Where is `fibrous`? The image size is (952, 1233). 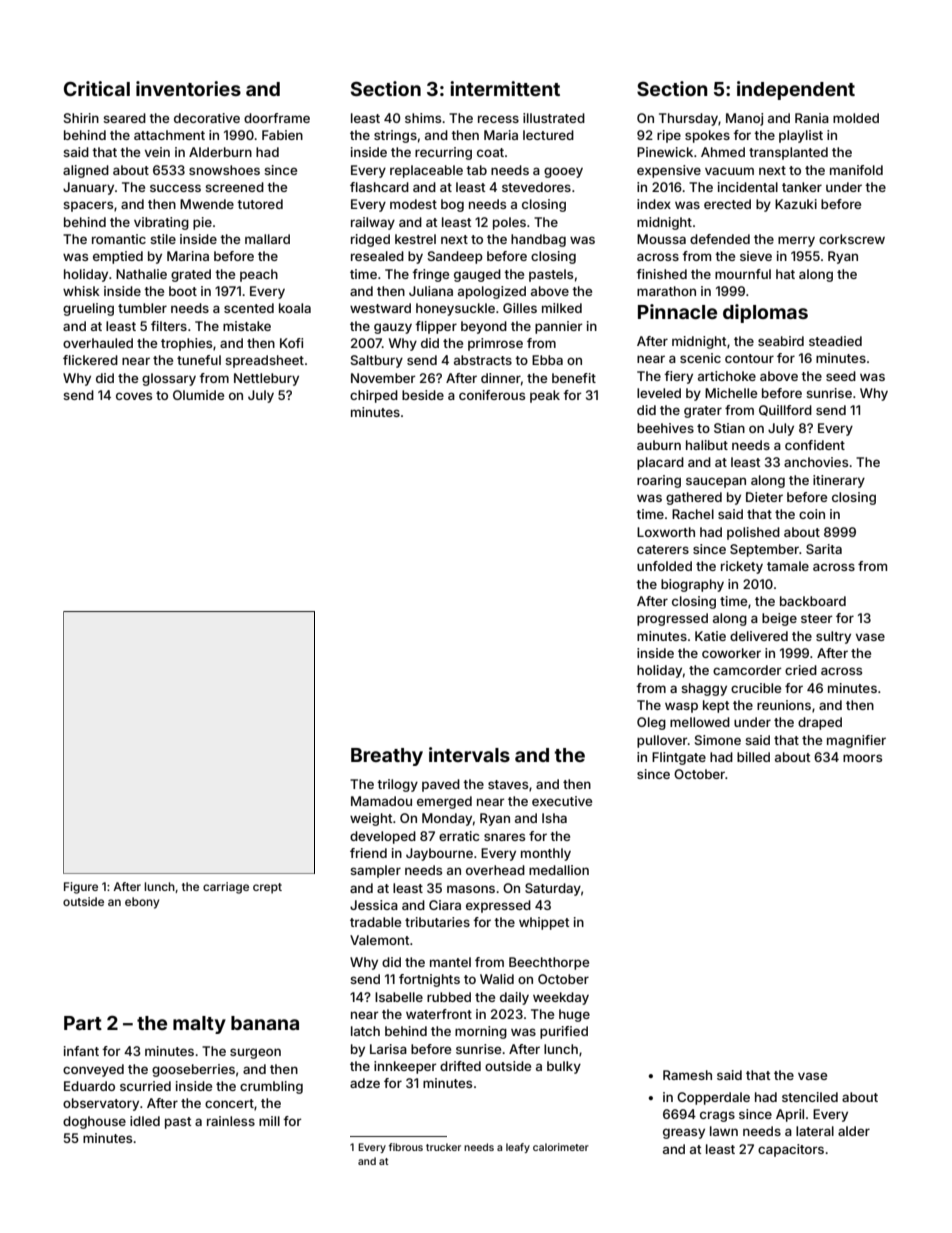
fibrous is located at coordinates (406, 1147).
